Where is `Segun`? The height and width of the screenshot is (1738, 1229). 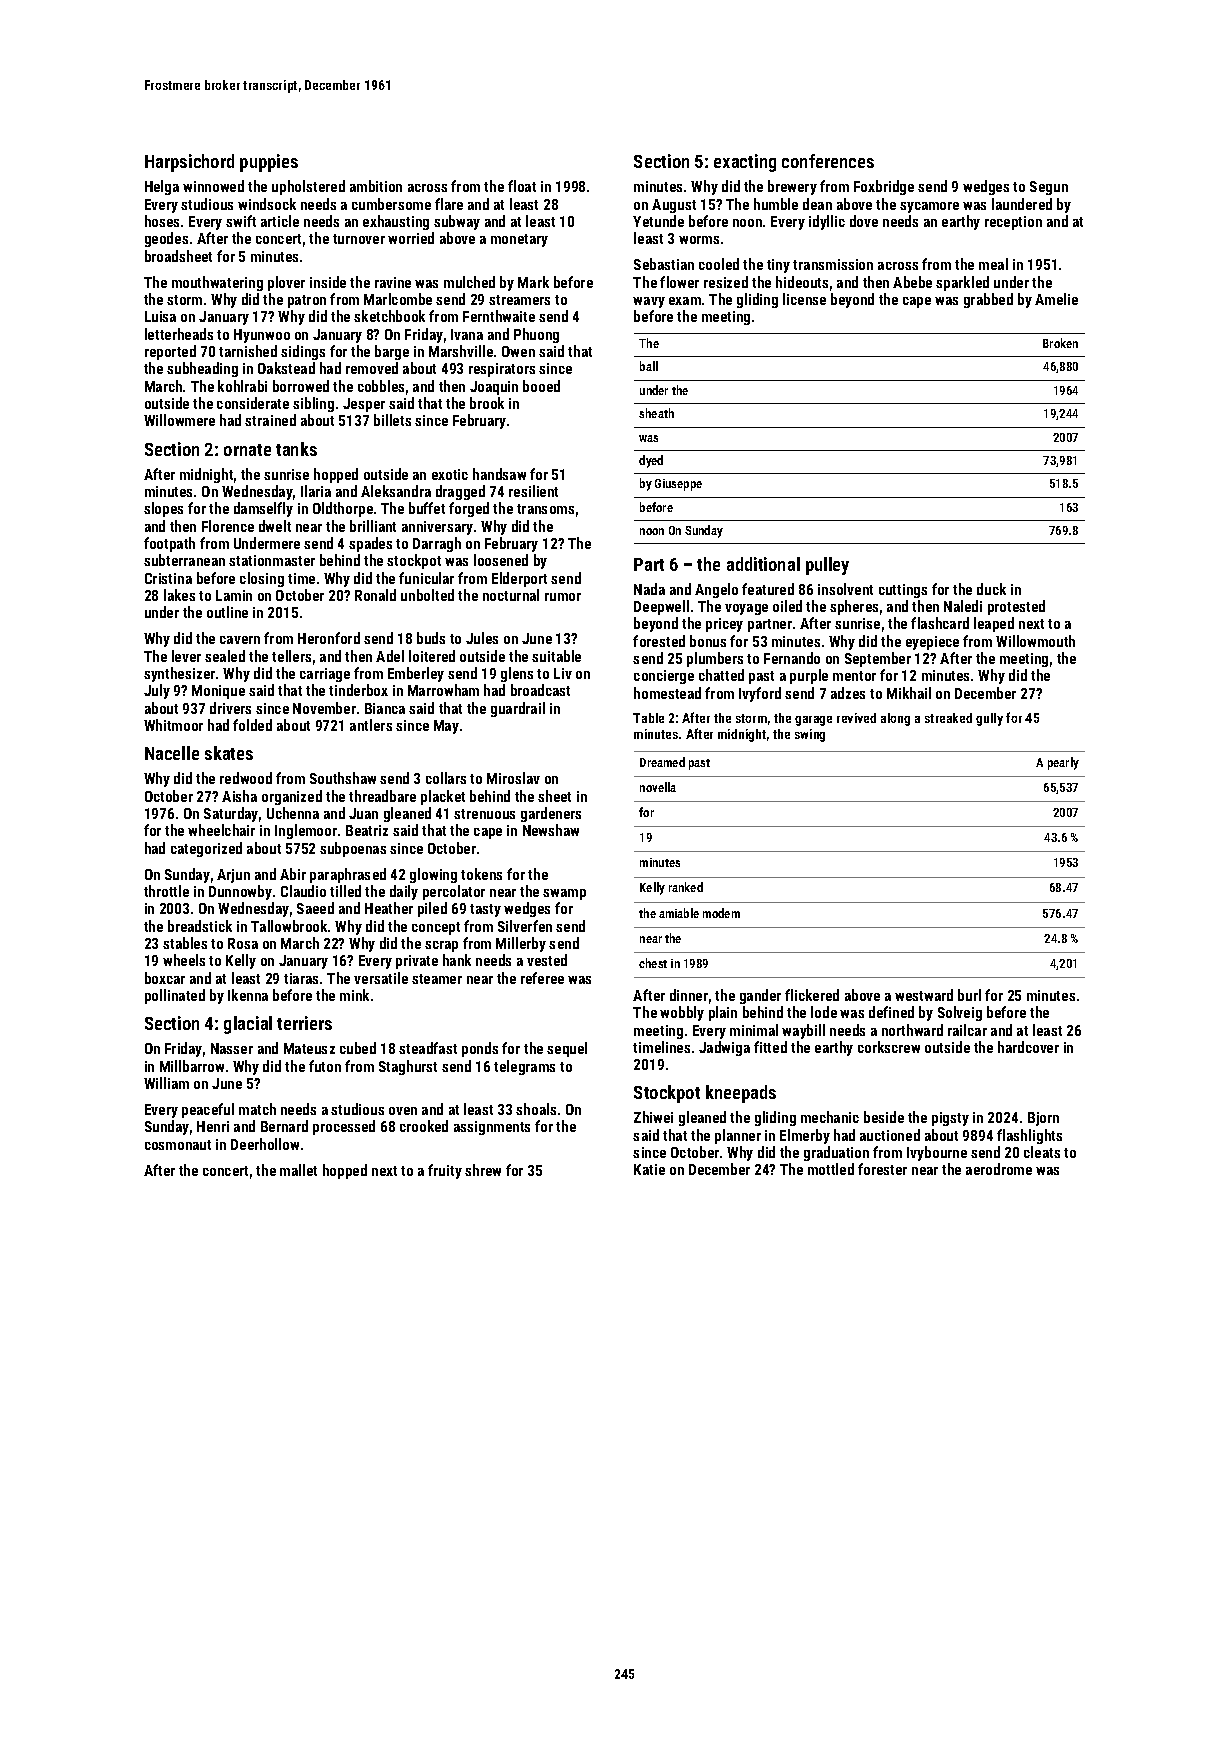 Segun is located at coordinates (1049, 188).
